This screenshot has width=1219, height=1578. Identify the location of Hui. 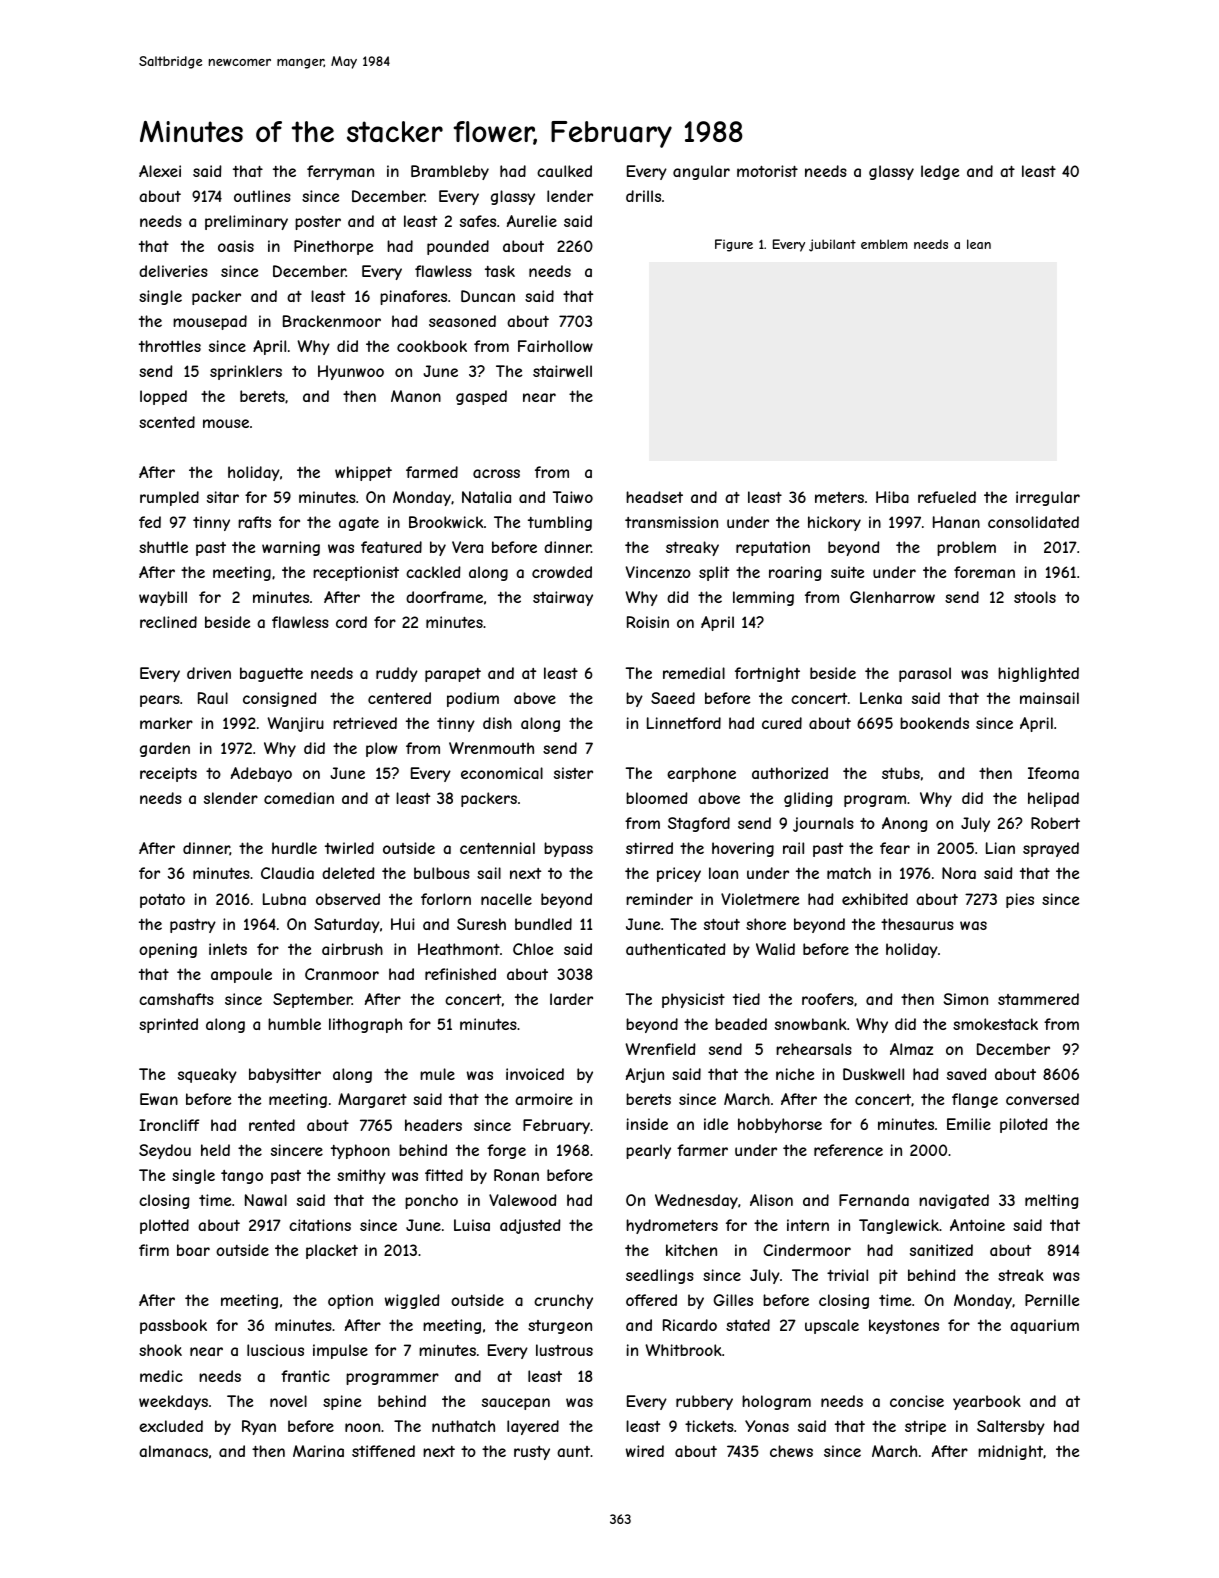
(403, 924).
